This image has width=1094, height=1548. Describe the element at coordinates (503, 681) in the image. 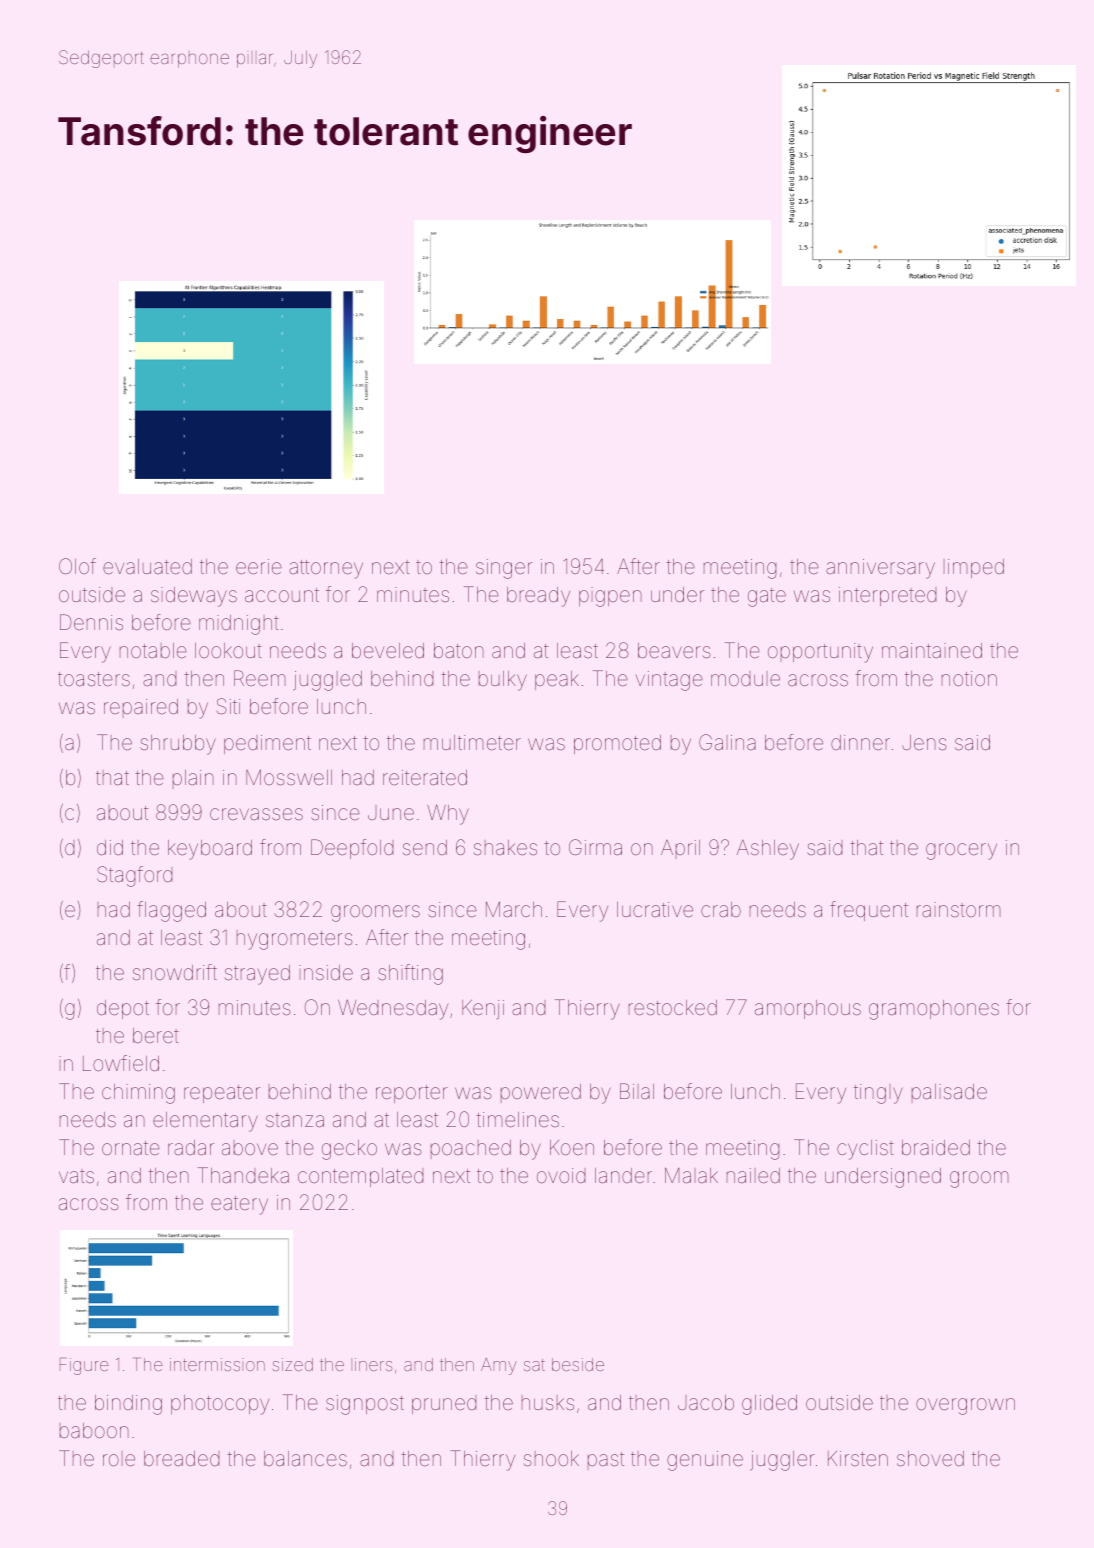

I see `bulky` at that location.
